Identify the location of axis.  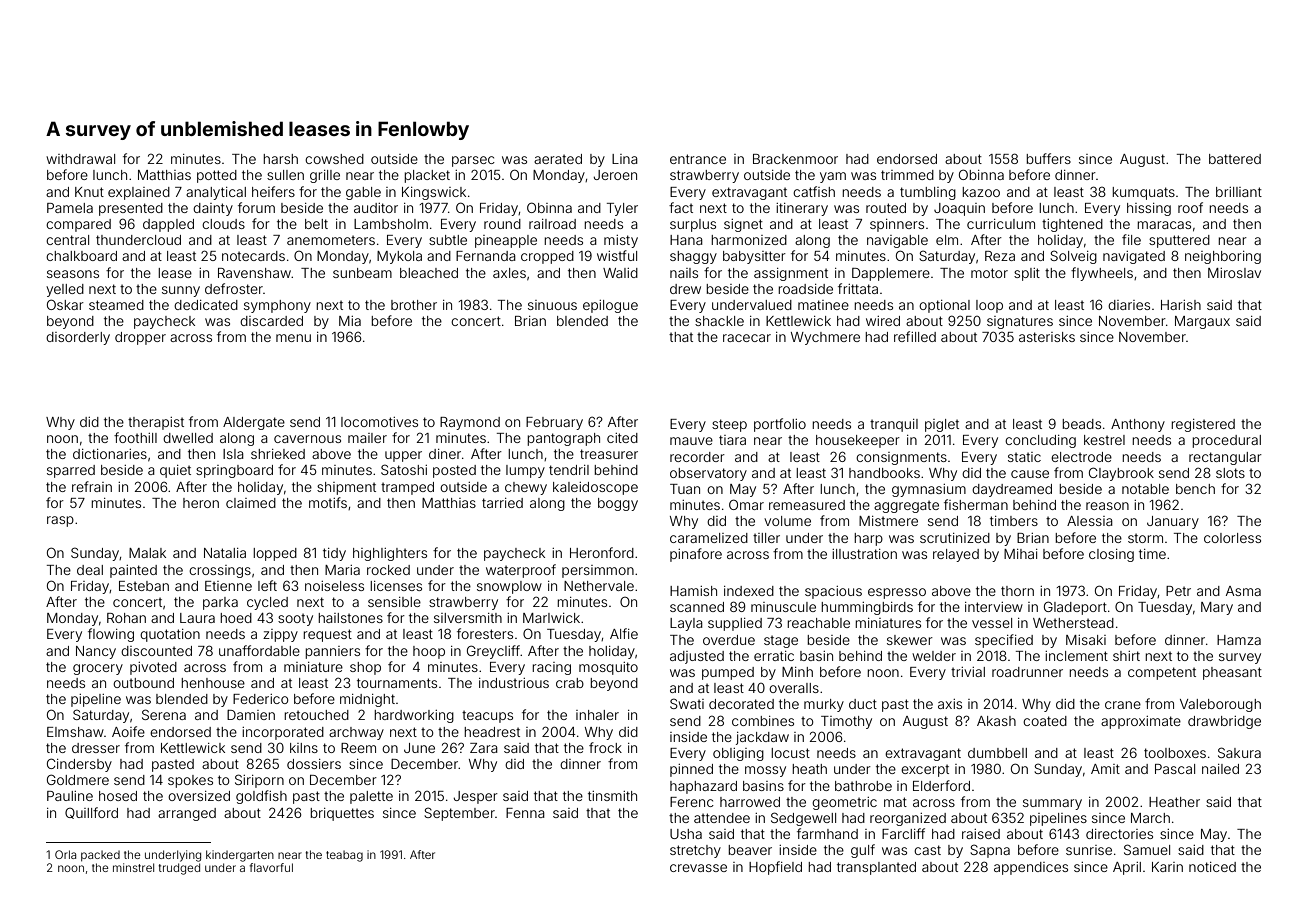
(950, 704).
